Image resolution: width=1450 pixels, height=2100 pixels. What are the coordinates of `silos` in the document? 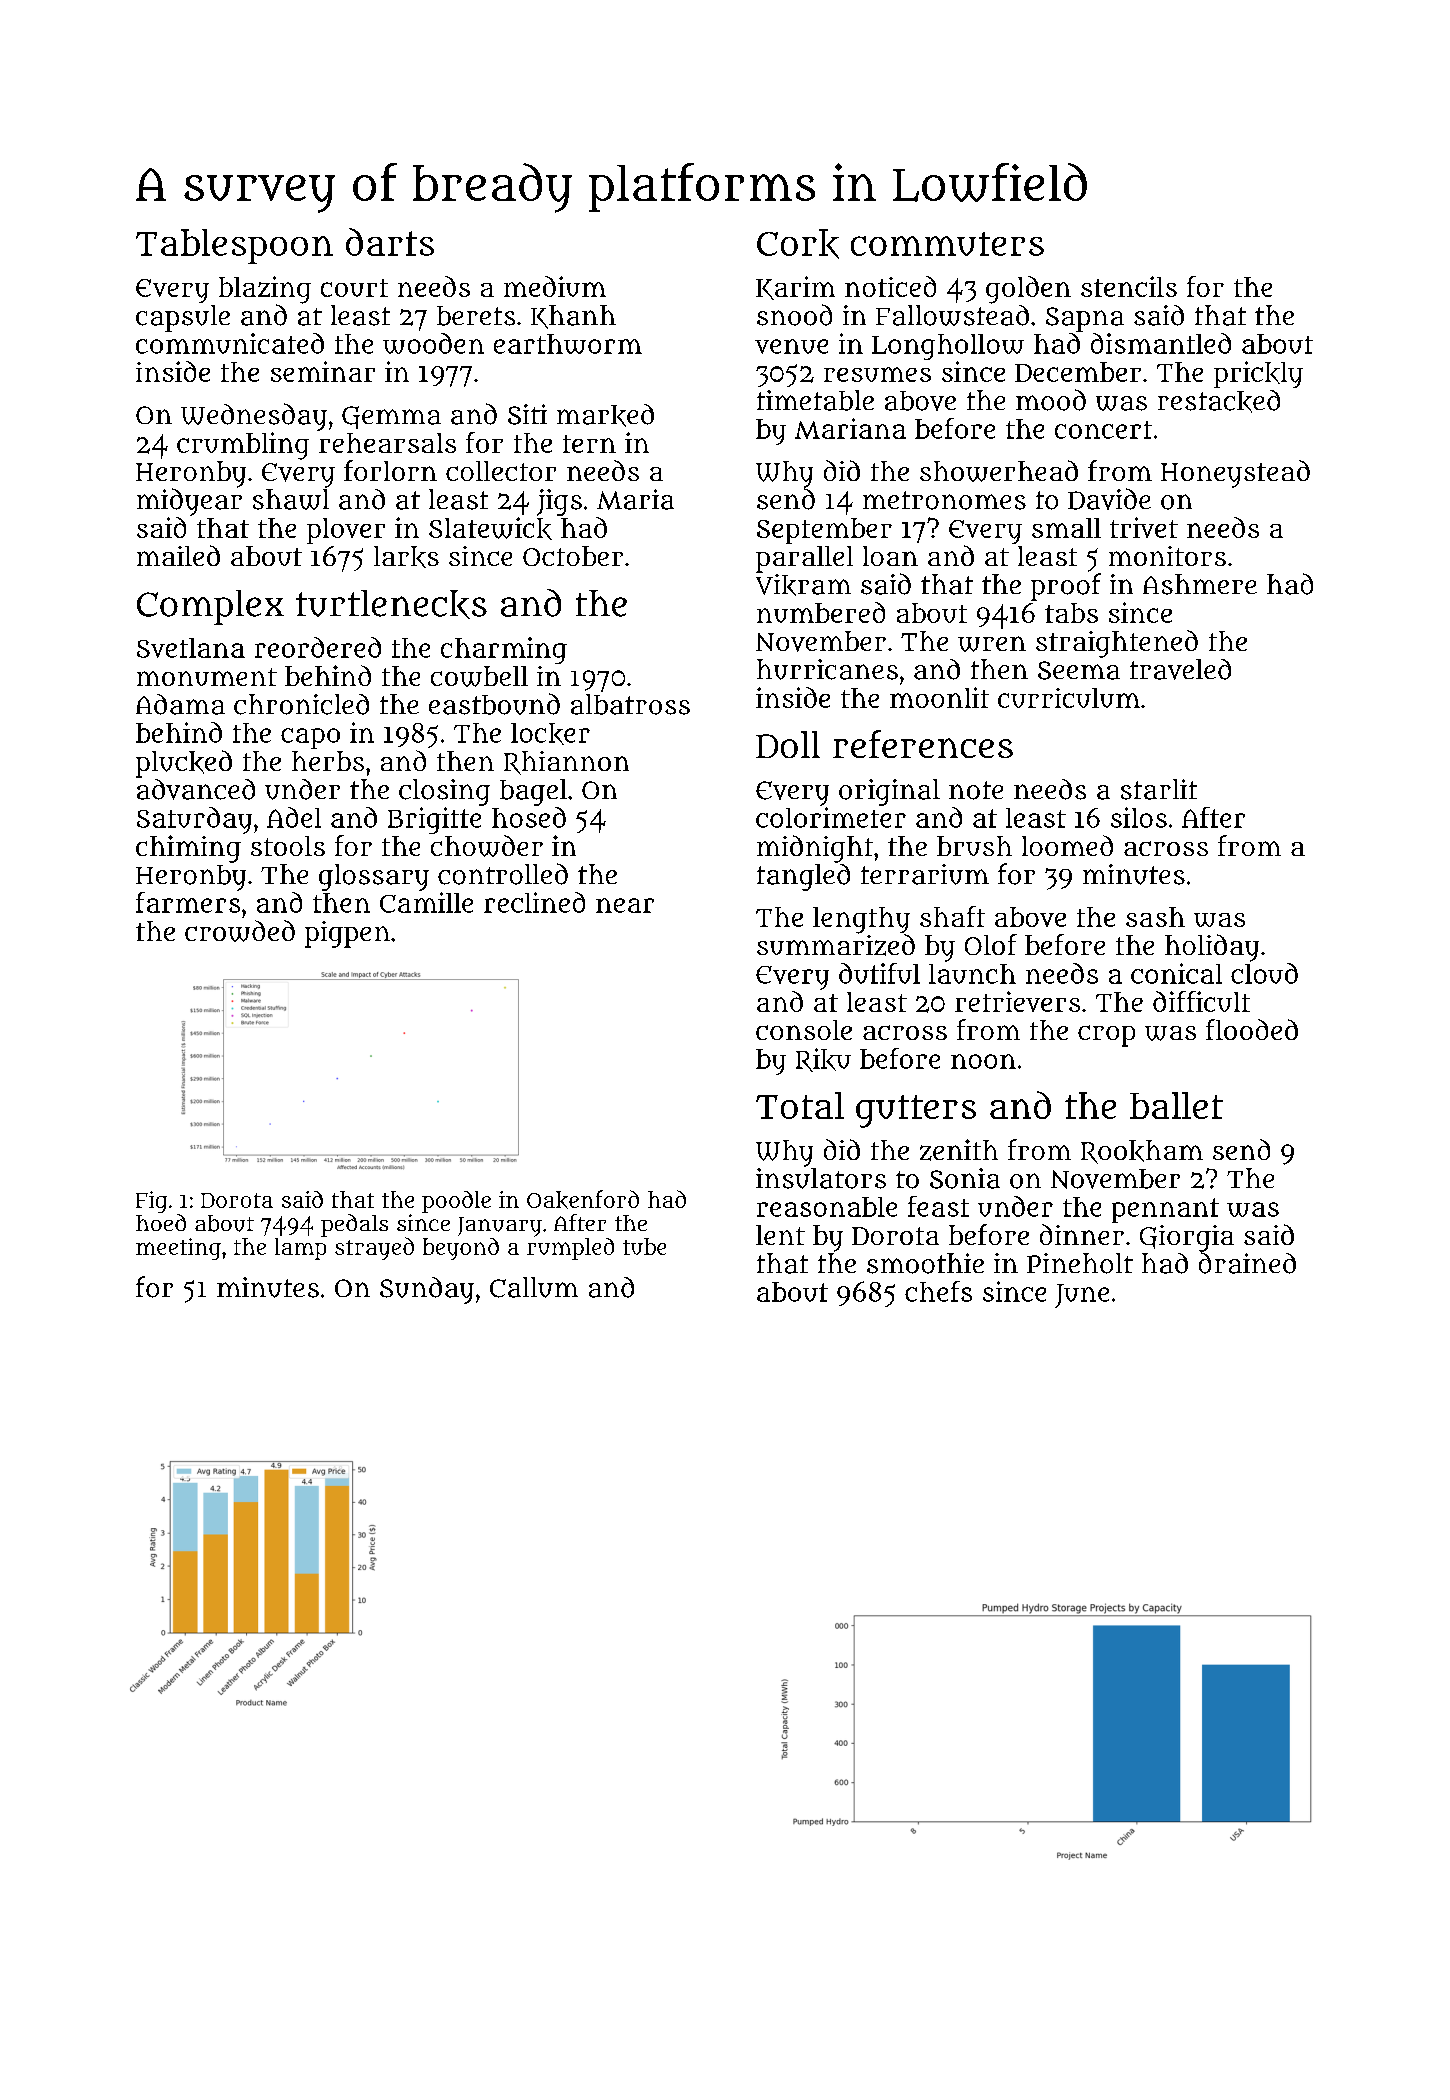 It's located at (1139, 817).
